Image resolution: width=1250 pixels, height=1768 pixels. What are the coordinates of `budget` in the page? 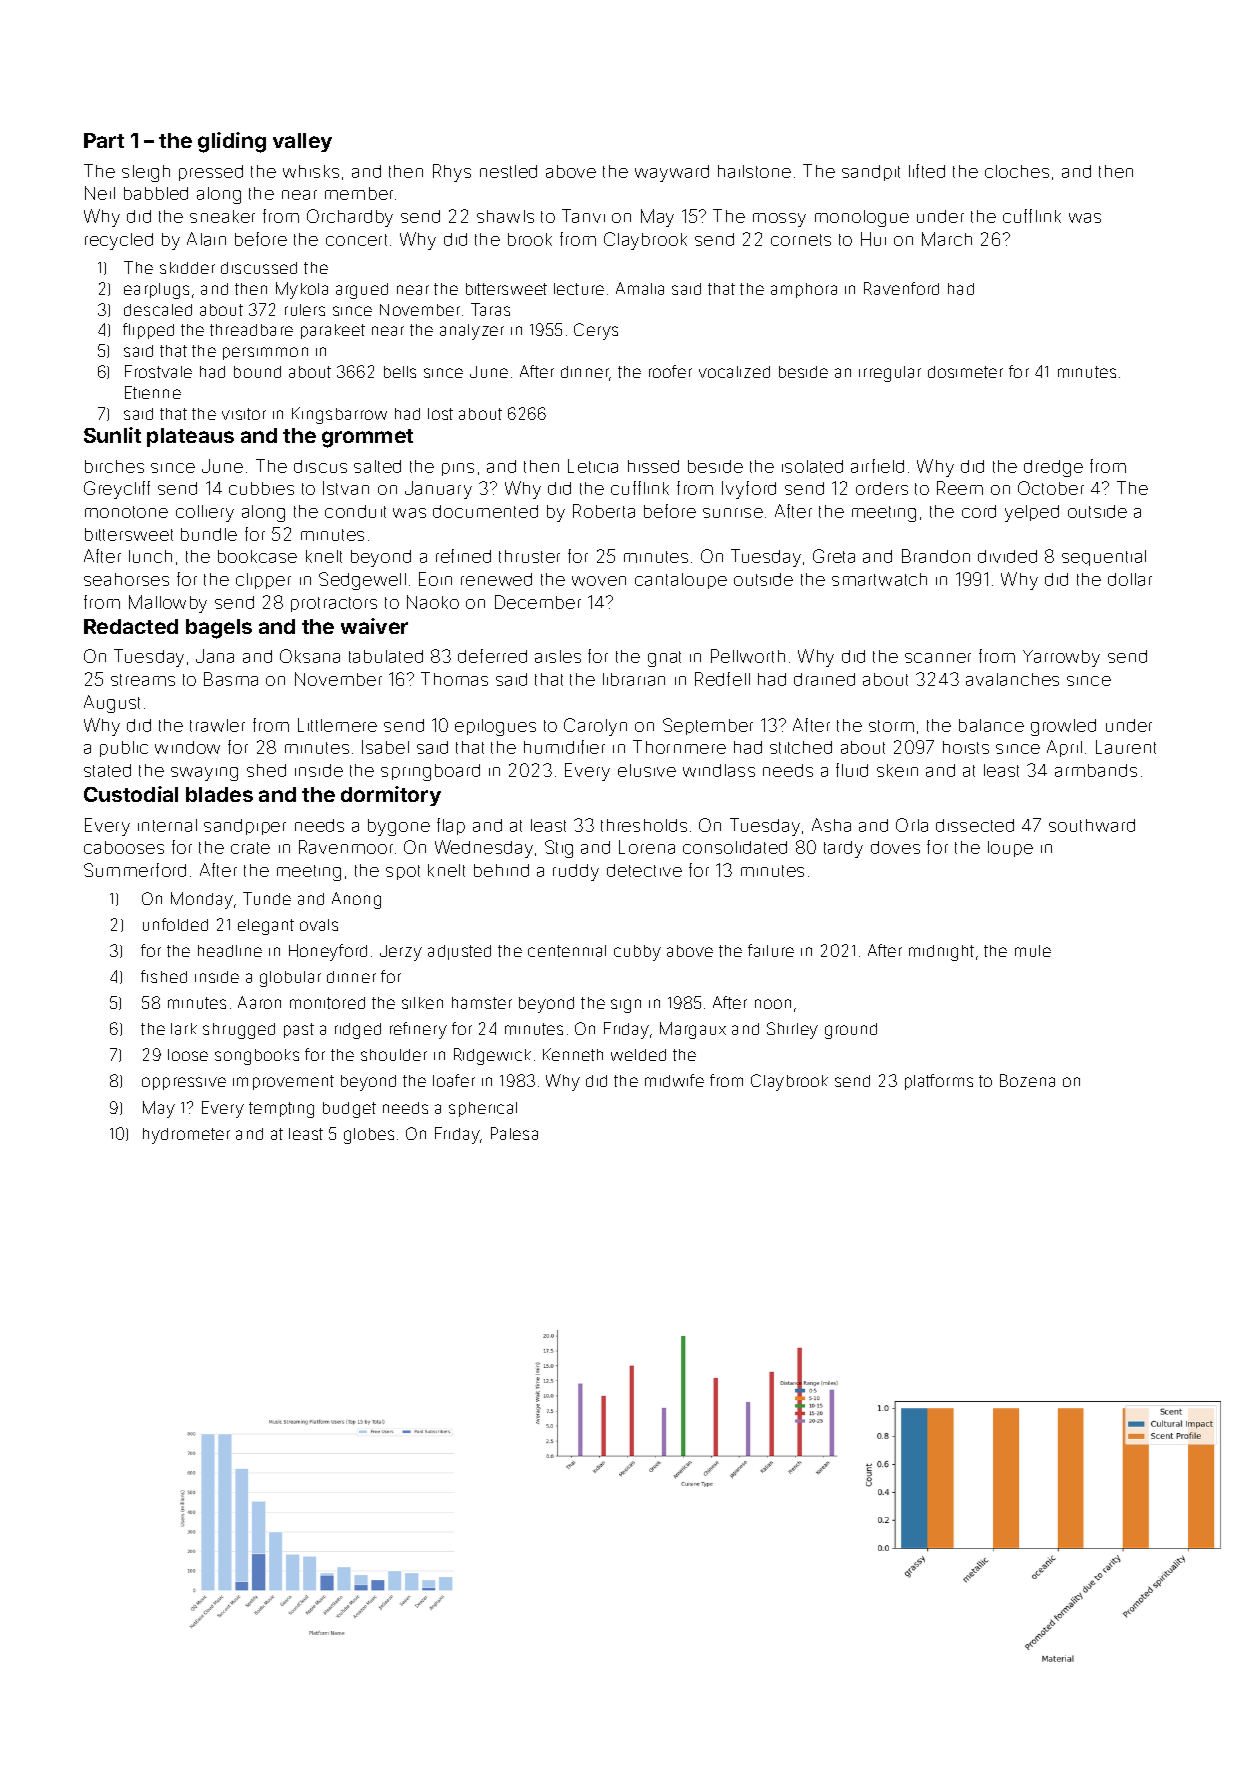 It's located at (349, 1110).
